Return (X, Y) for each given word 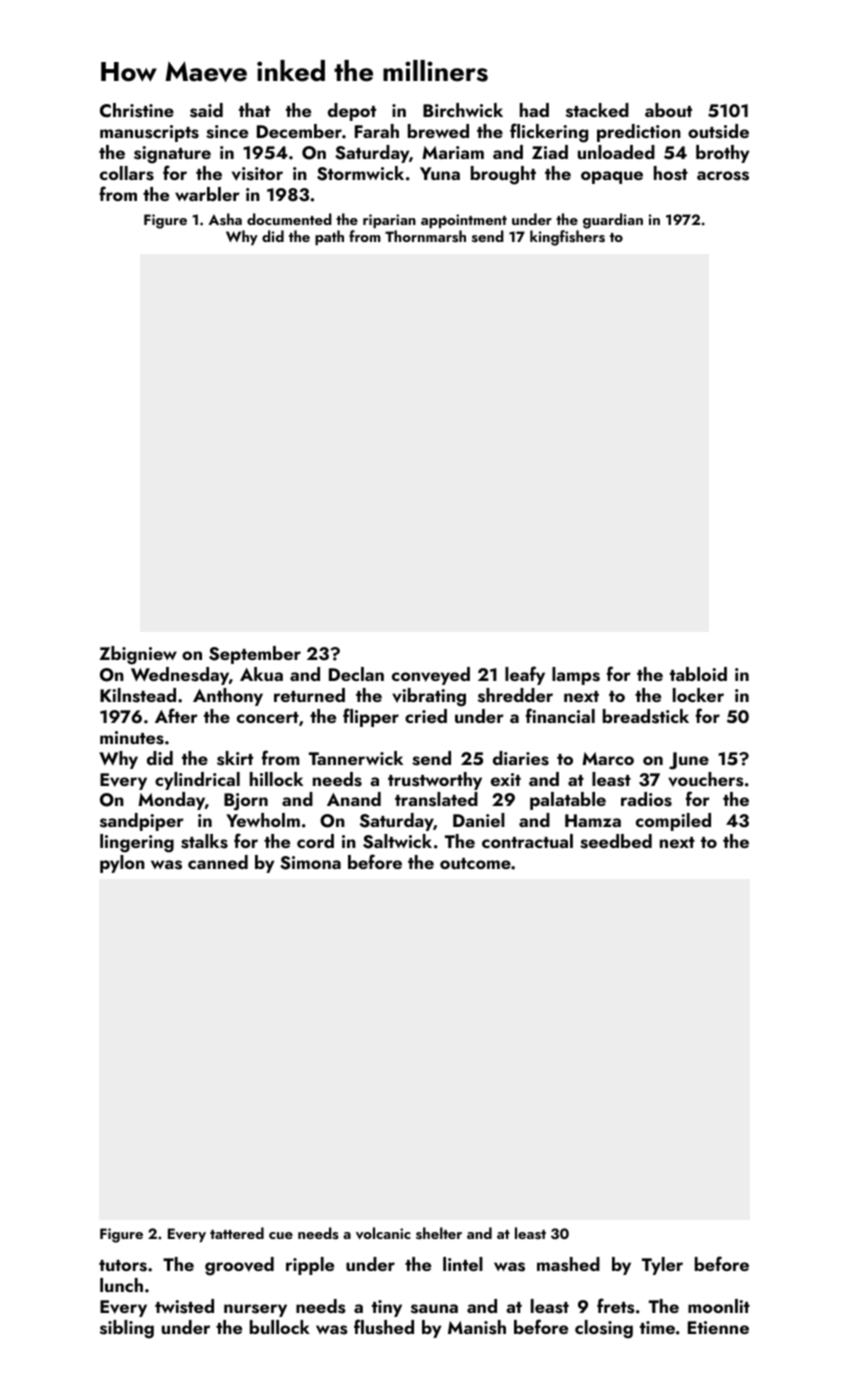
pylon (122, 864)
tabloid (698, 674)
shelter (439, 1233)
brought (503, 175)
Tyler (662, 1266)
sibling (127, 1329)
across (723, 176)
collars (127, 173)
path (329, 238)
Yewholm (263, 820)
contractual (527, 841)
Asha (225, 219)
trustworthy (435, 781)
